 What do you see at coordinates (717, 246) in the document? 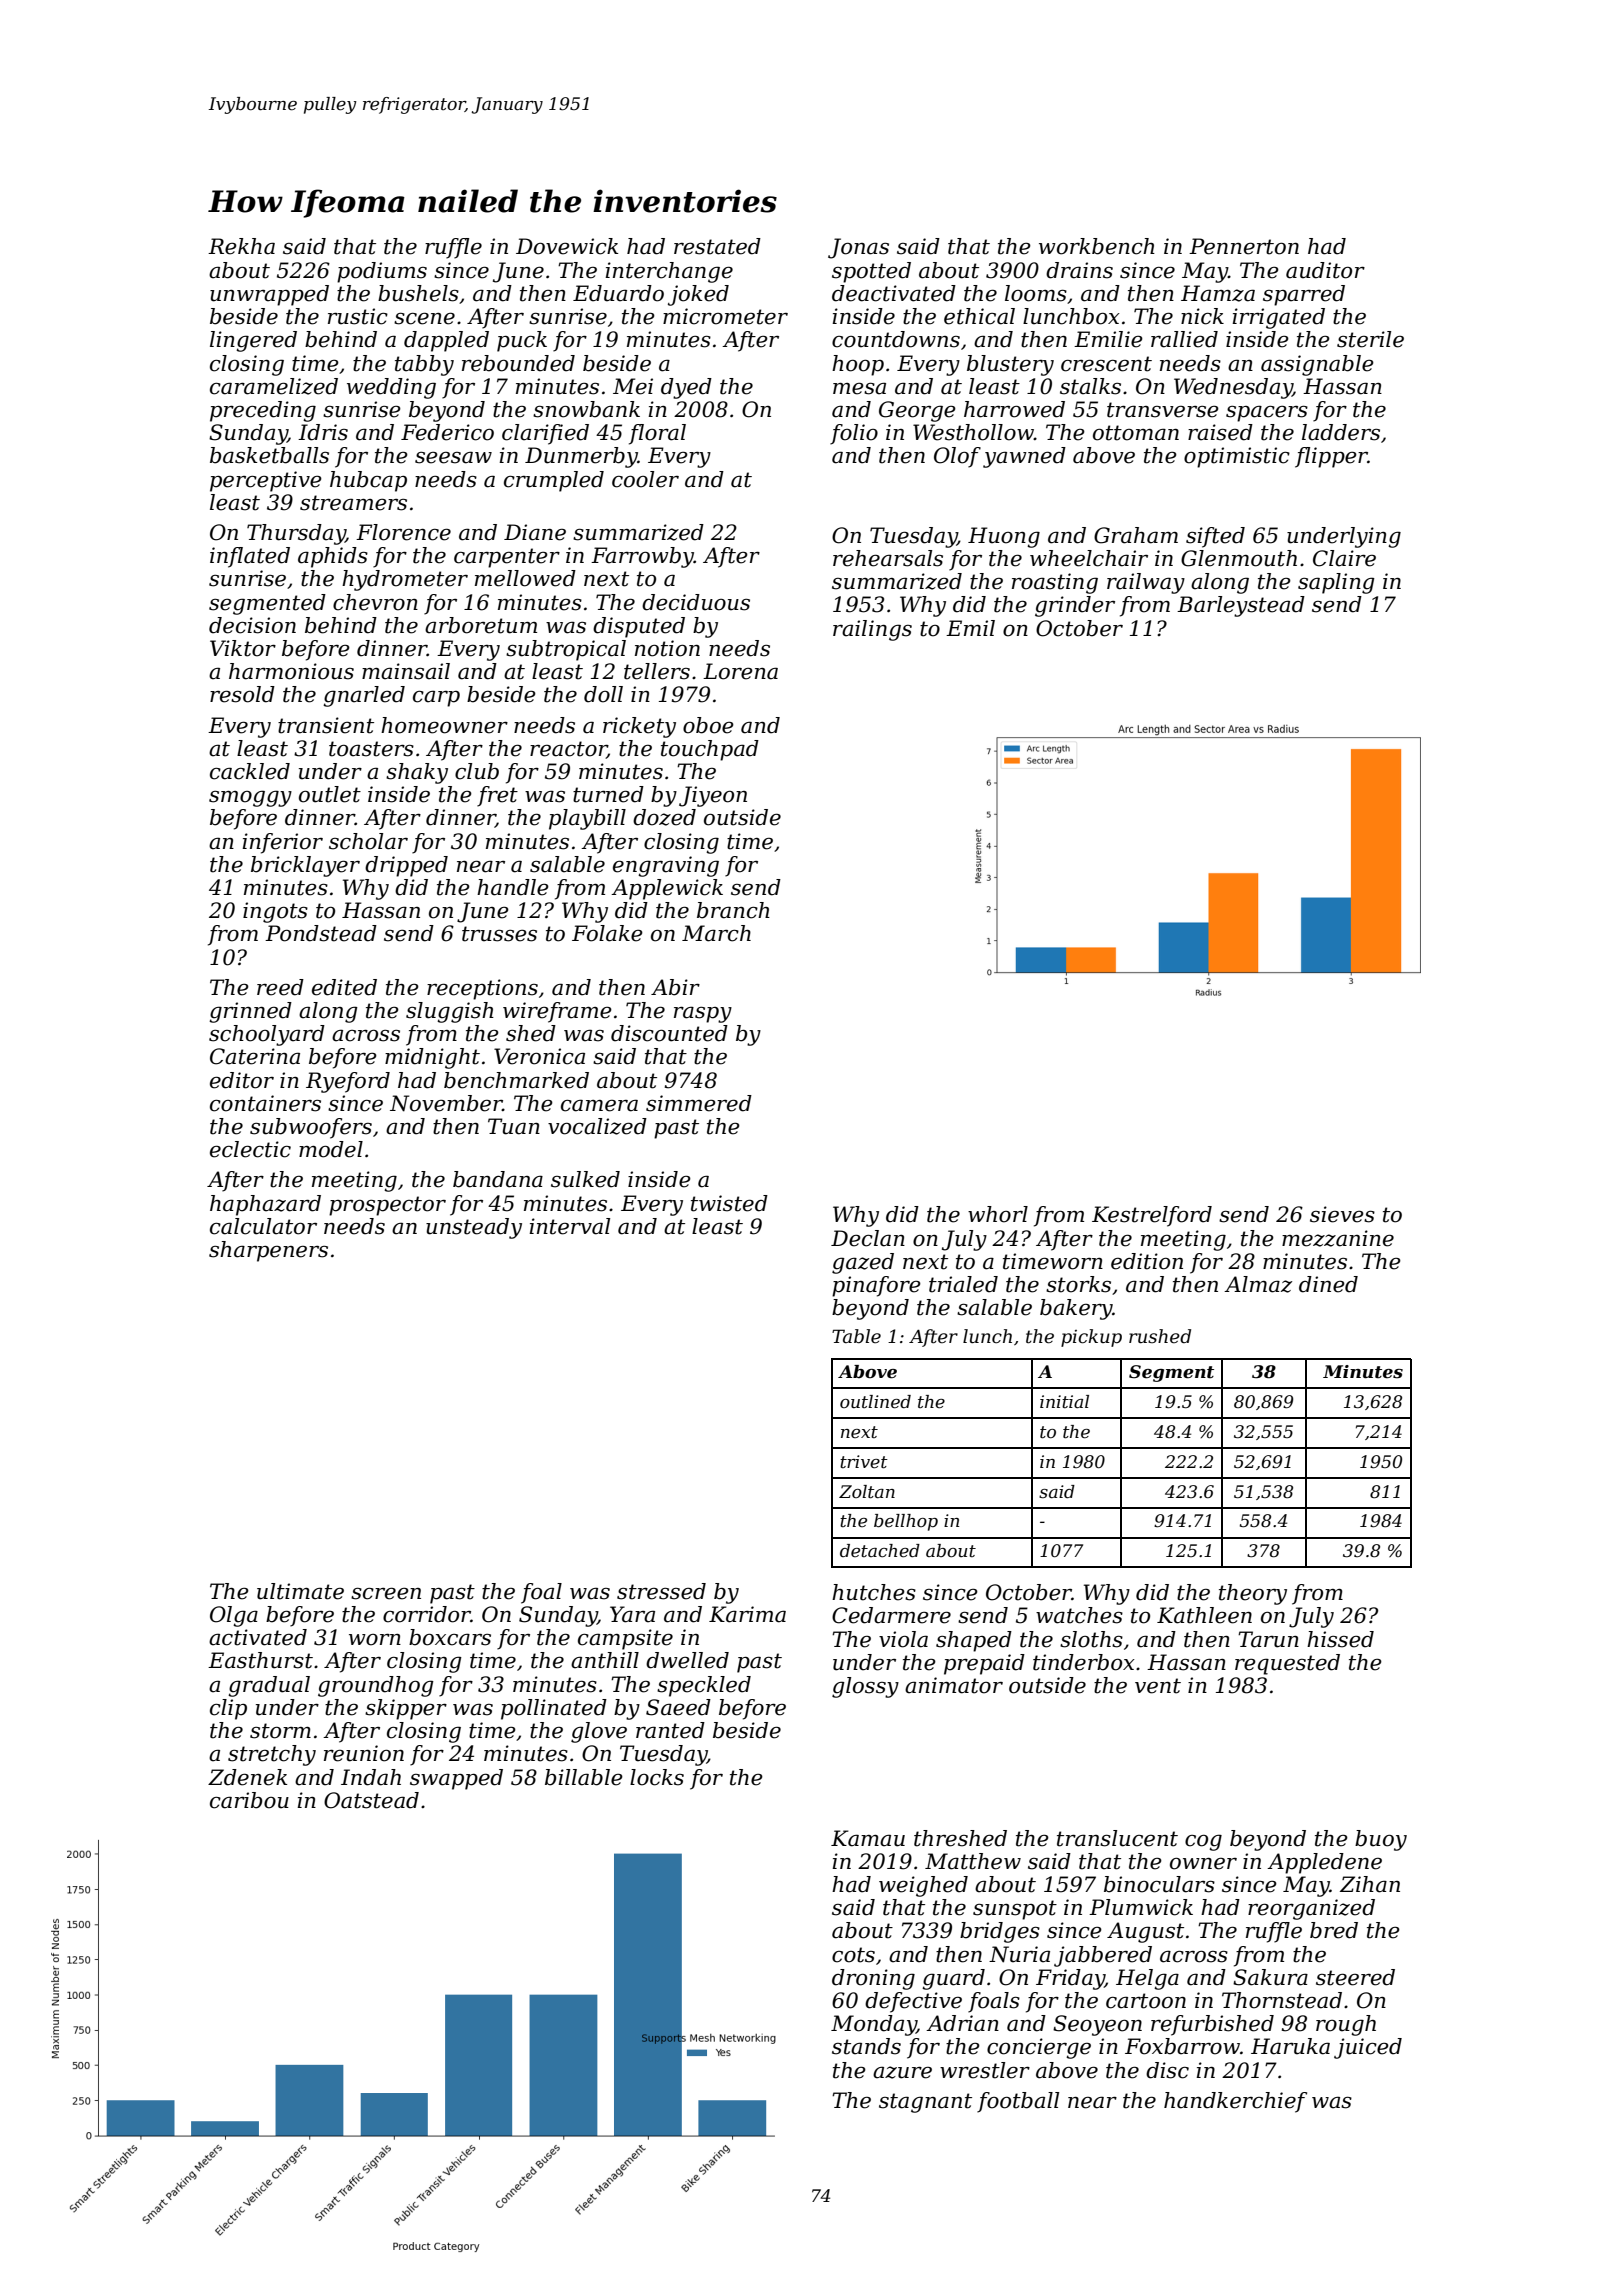
I see `restated` at bounding box center [717, 246].
